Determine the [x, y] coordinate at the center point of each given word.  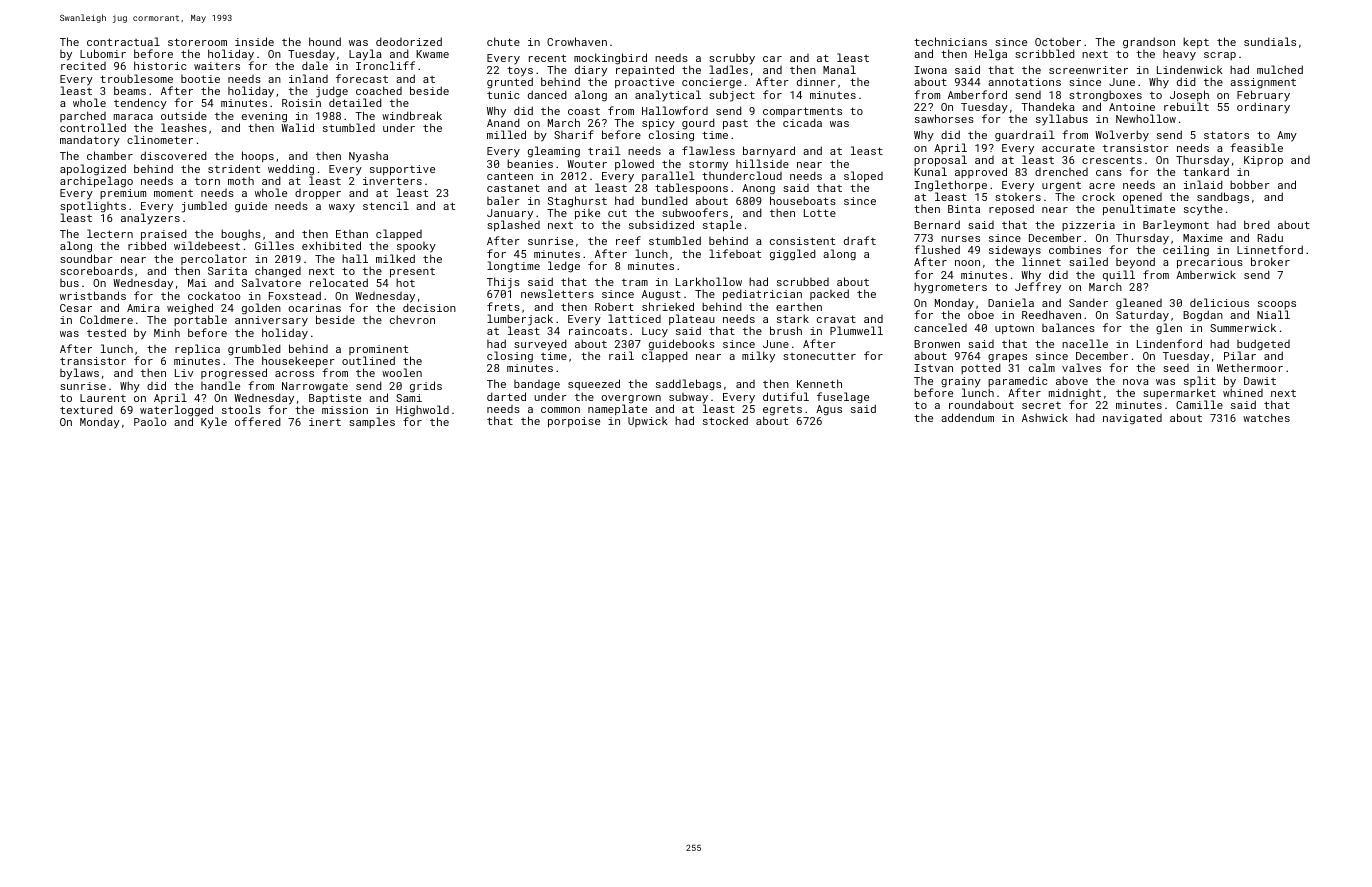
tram [635, 282]
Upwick [648, 422]
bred [1257, 224]
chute [503, 41]
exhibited [331, 245]
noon [967, 263]
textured [86, 409]
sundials [1270, 41]
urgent [1061, 187]
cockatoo [214, 295]
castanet [513, 188]
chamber [110, 155]
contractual [123, 41]
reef [628, 240]
